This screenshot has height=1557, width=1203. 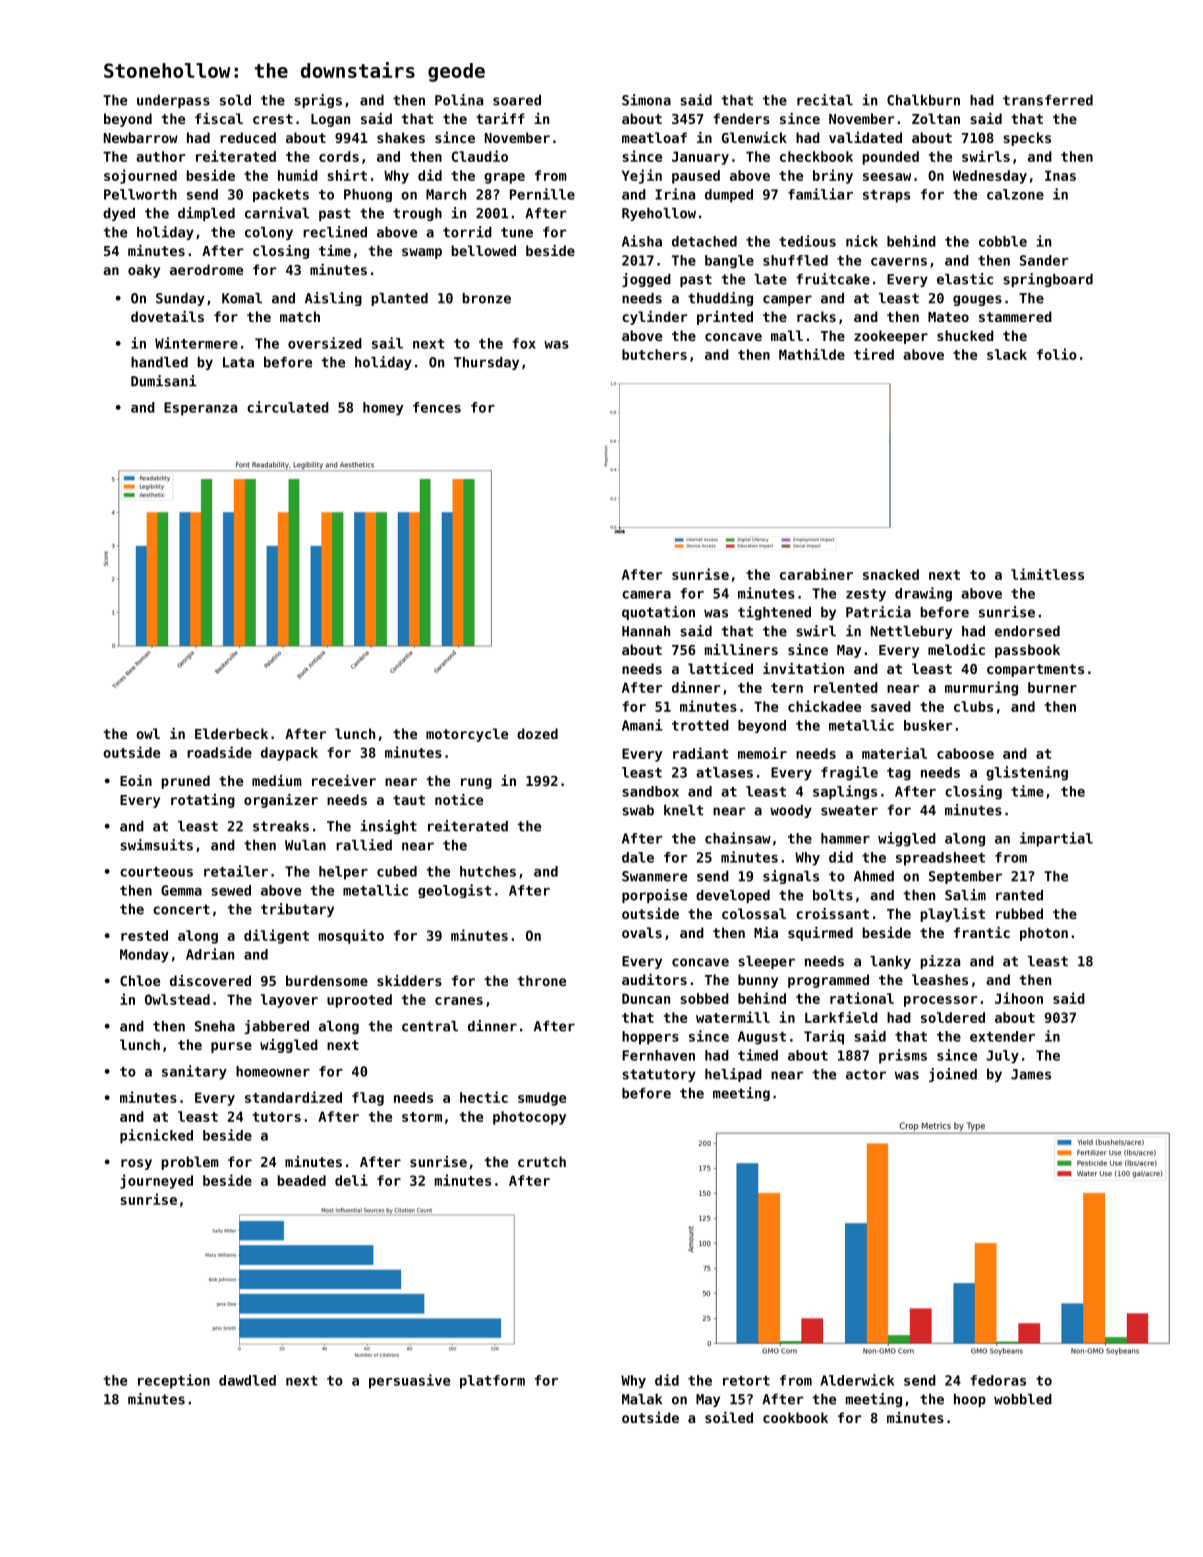 I want to click on programmed, so click(x=828, y=981).
